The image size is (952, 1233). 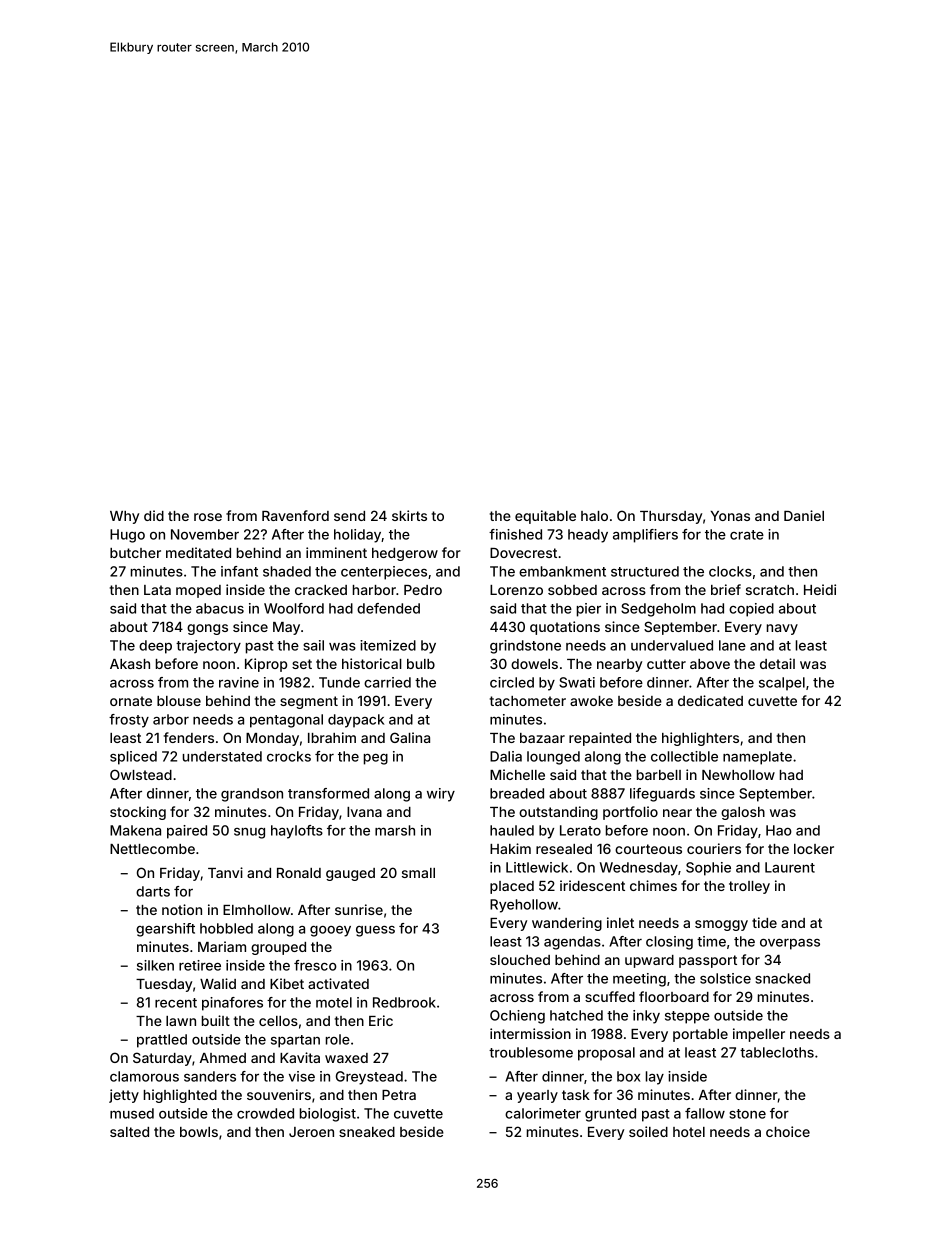 What do you see at coordinates (286, 721) in the document?
I see `pentagonal` at bounding box center [286, 721].
